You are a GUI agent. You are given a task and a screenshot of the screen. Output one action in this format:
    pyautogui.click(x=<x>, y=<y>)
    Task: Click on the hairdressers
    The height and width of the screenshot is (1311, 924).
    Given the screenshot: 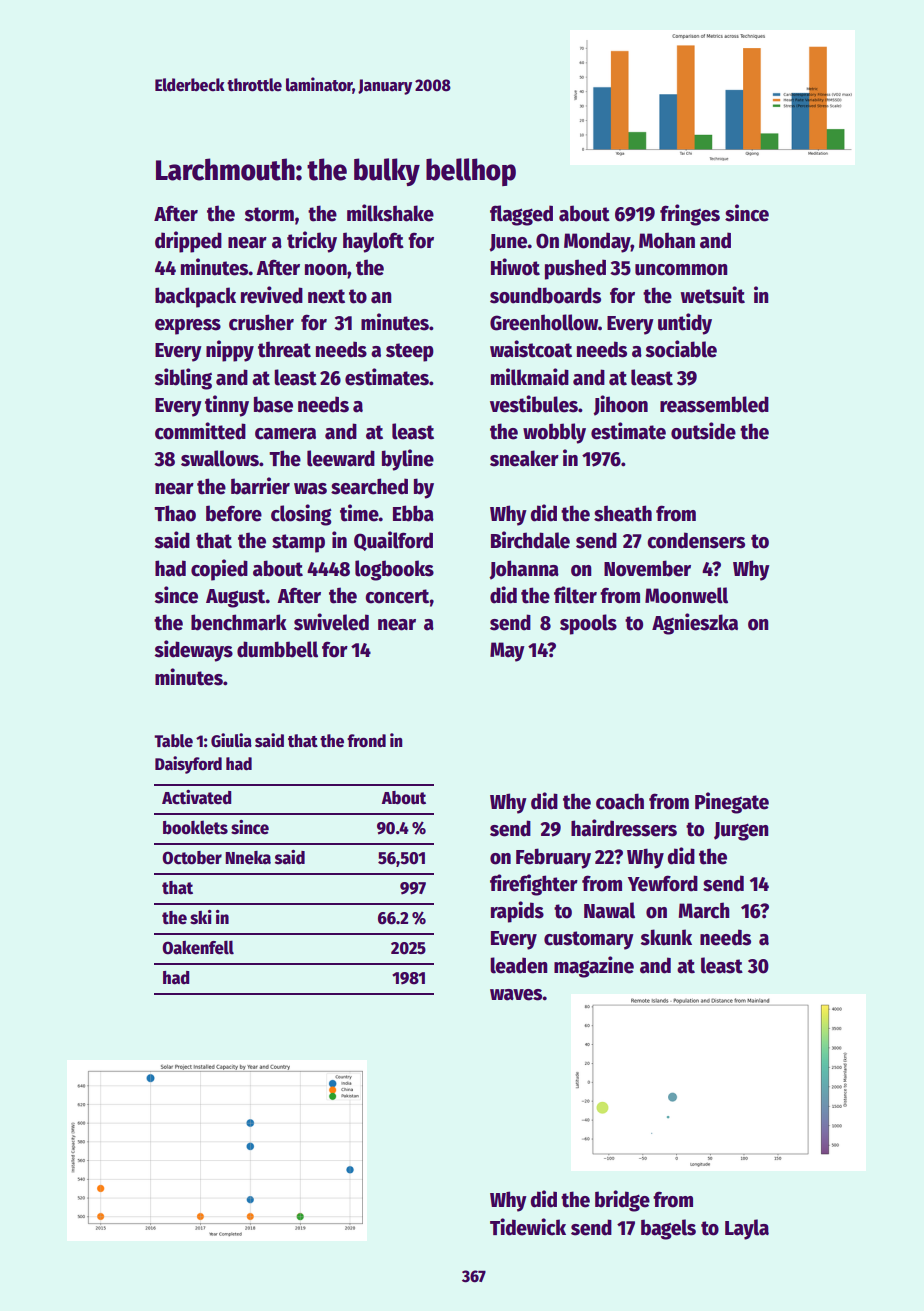 What is the action you would take?
    pyautogui.click(x=624, y=828)
